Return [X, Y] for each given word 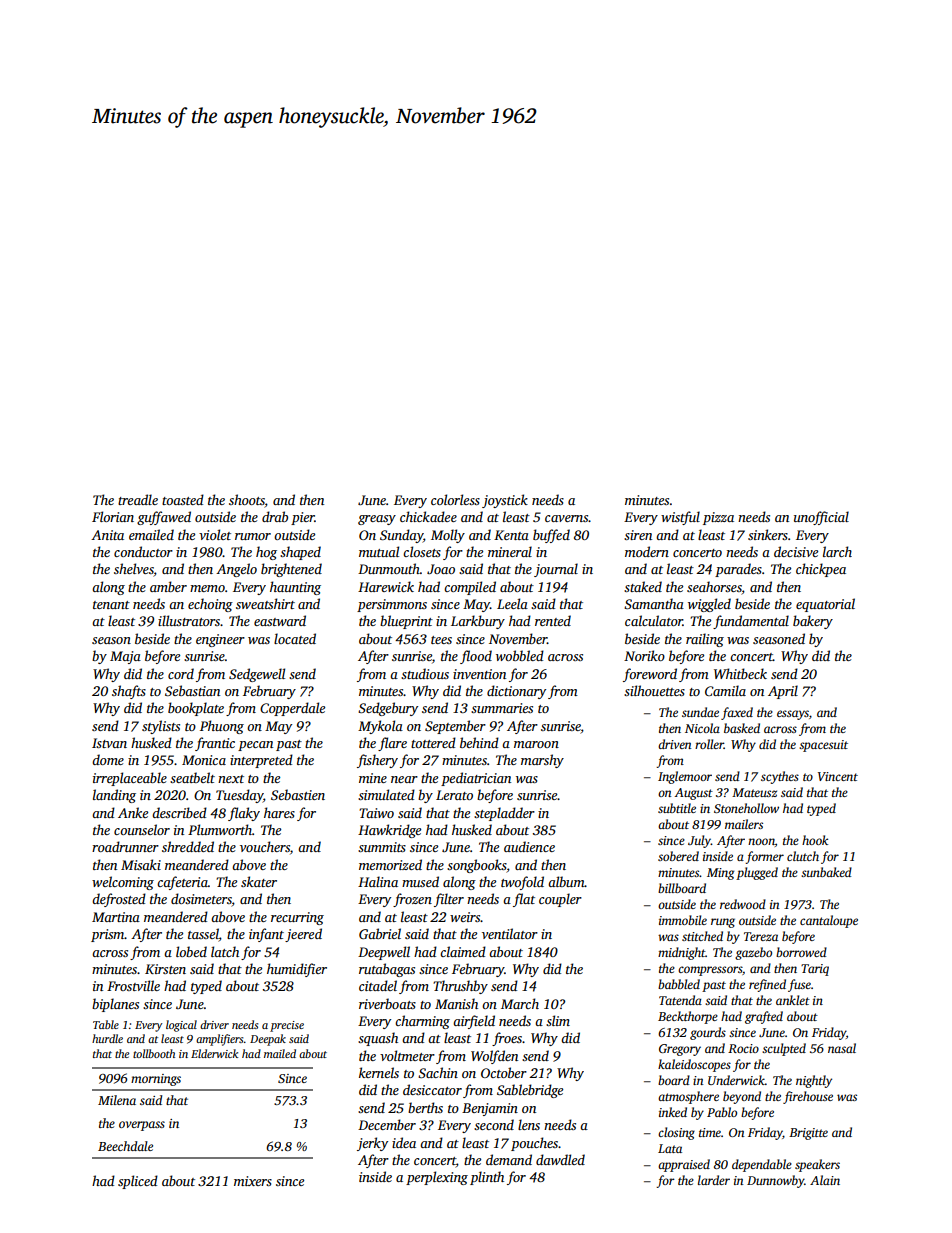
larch [837, 551]
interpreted [261, 761]
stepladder [504, 814]
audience [529, 846]
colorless [455, 499]
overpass [142, 1126]
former [764, 857]
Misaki [141, 864]
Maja [125, 657]
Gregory [680, 1050]
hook [815, 840]
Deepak [268, 1040]
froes [507, 1039]
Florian [113, 516]
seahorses [714, 586]
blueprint [406, 622]
